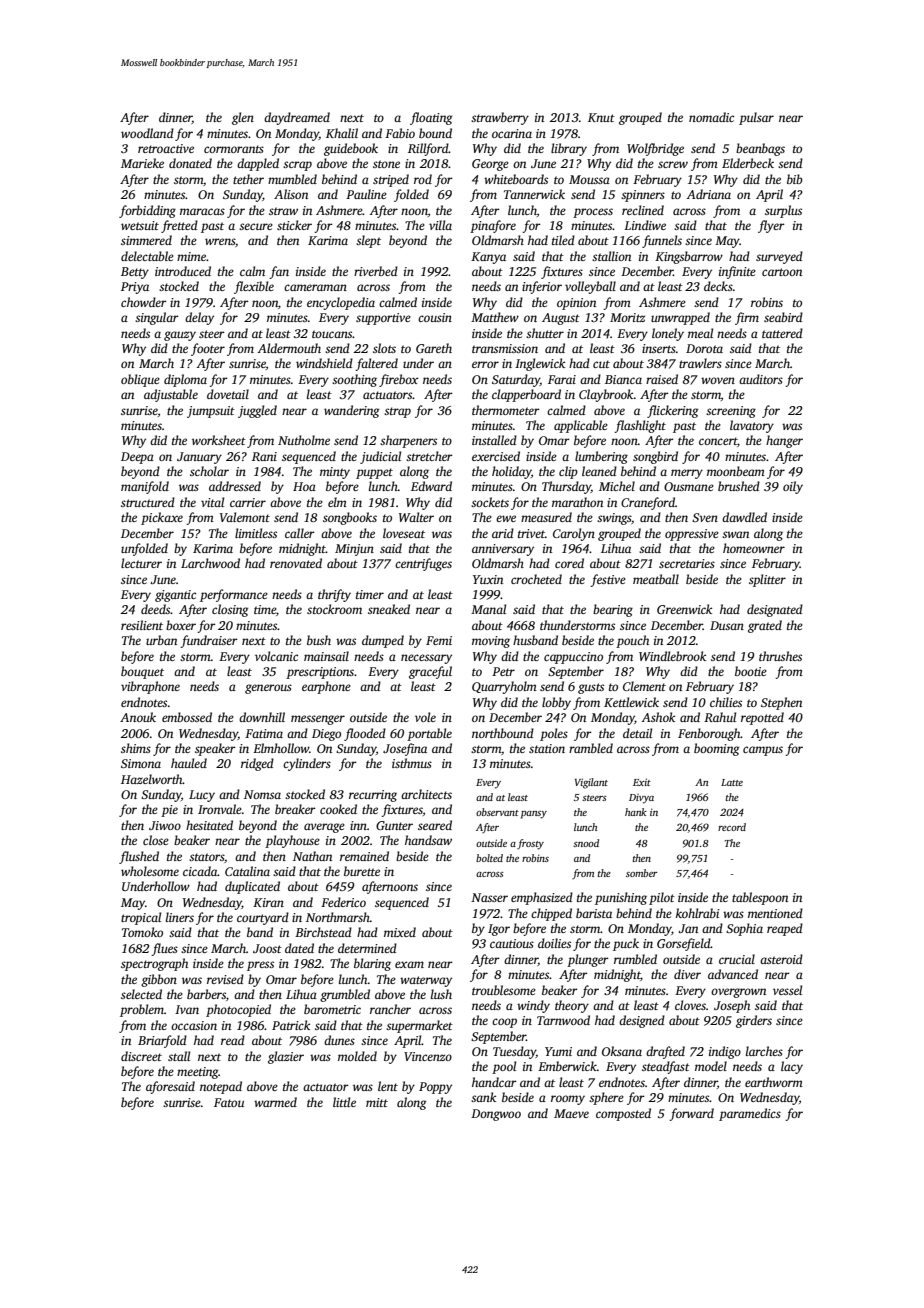  What do you see at coordinates (390, 1009) in the page?
I see `rancher` at bounding box center [390, 1009].
